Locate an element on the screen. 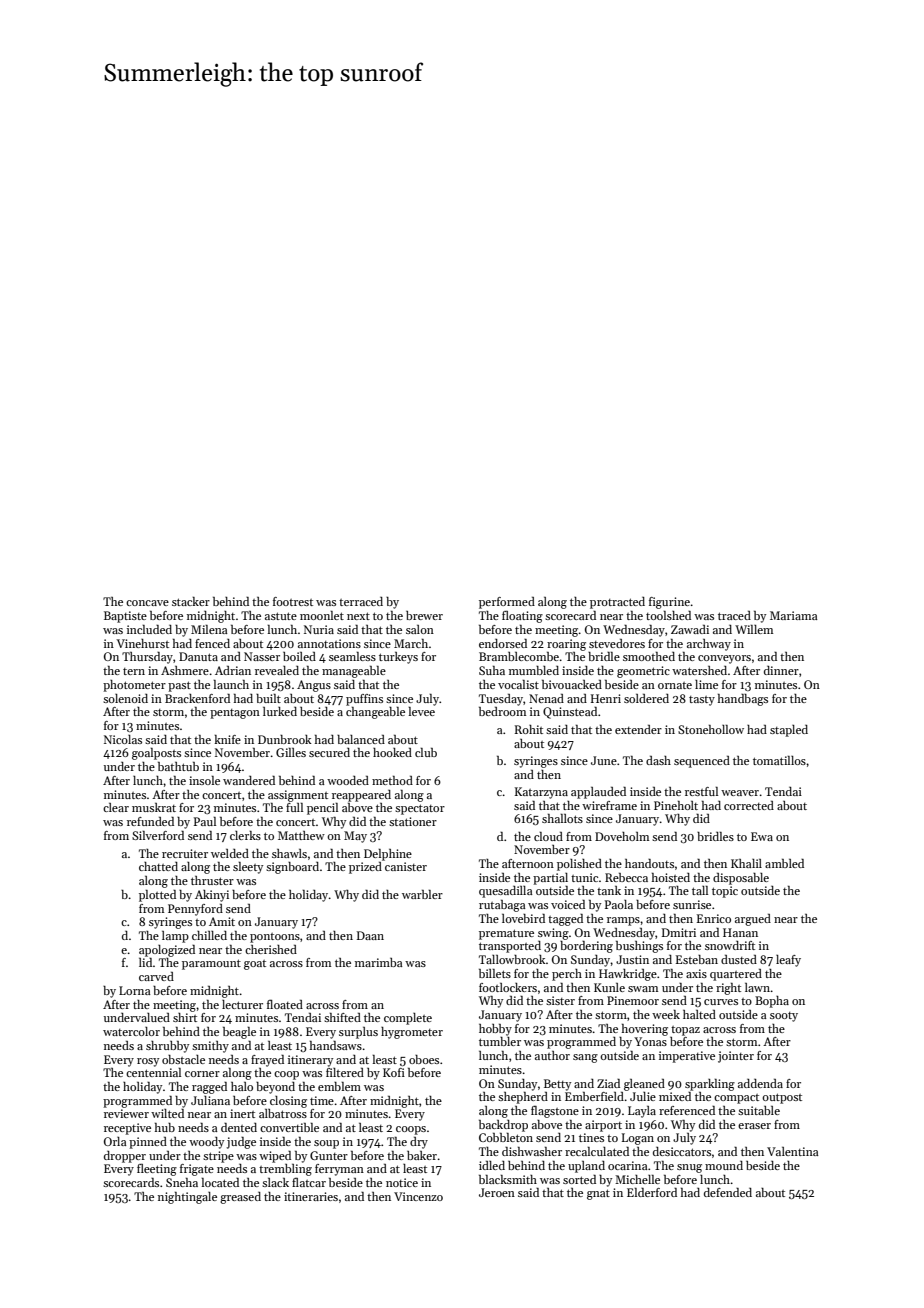 The image size is (924, 1308). Esteban is located at coordinates (697, 959).
